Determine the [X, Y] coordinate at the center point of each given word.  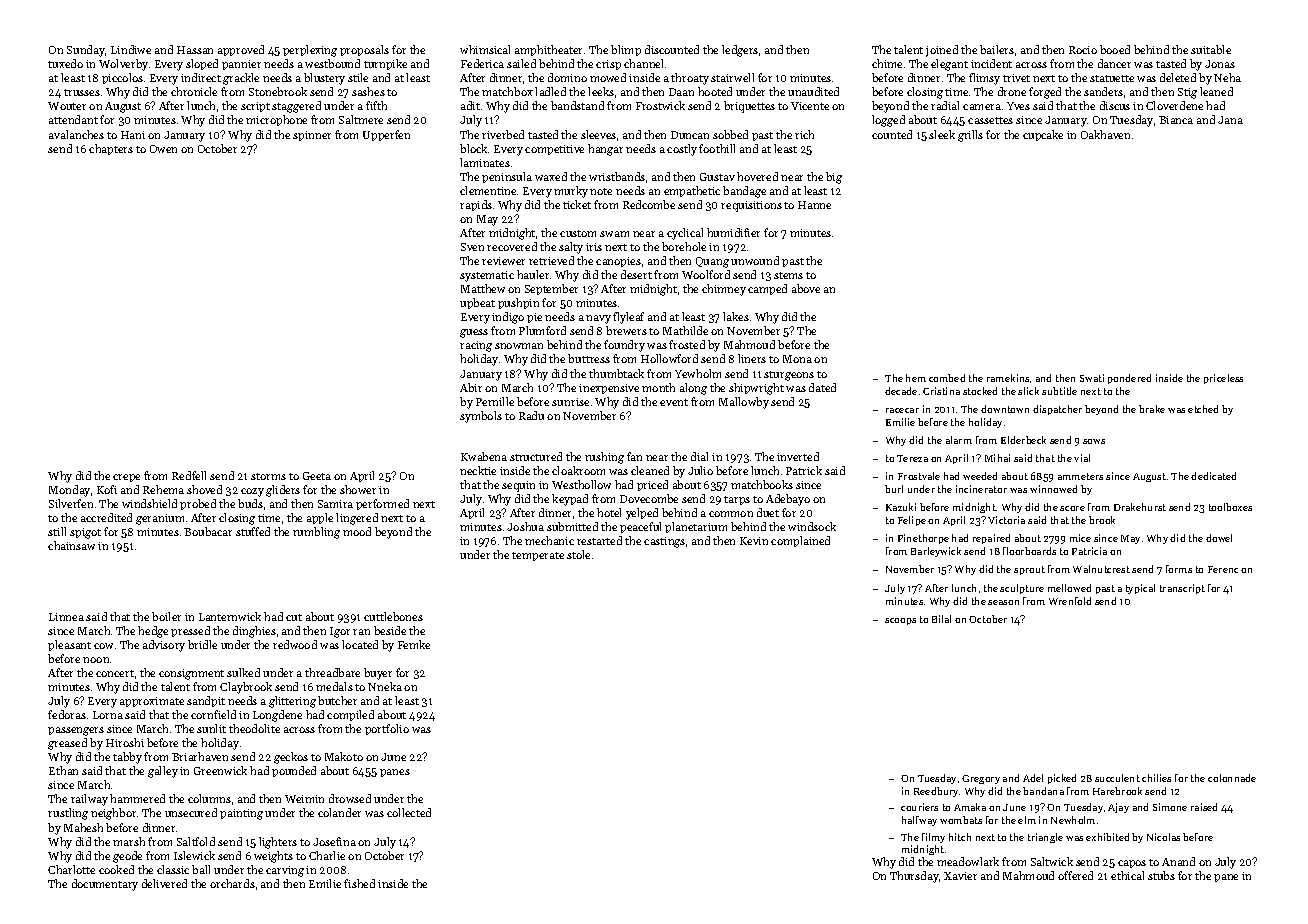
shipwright [756, 389]
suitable [1211, 49]
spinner [312, 136]
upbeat [477, 303]
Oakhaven [1105, 134]
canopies [618, 262]
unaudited [813, 91]
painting [241, 814]
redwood [295, 644]
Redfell [189, 475]
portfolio [387, 729]
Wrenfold [1070, 601]
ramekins [1008, 378]
